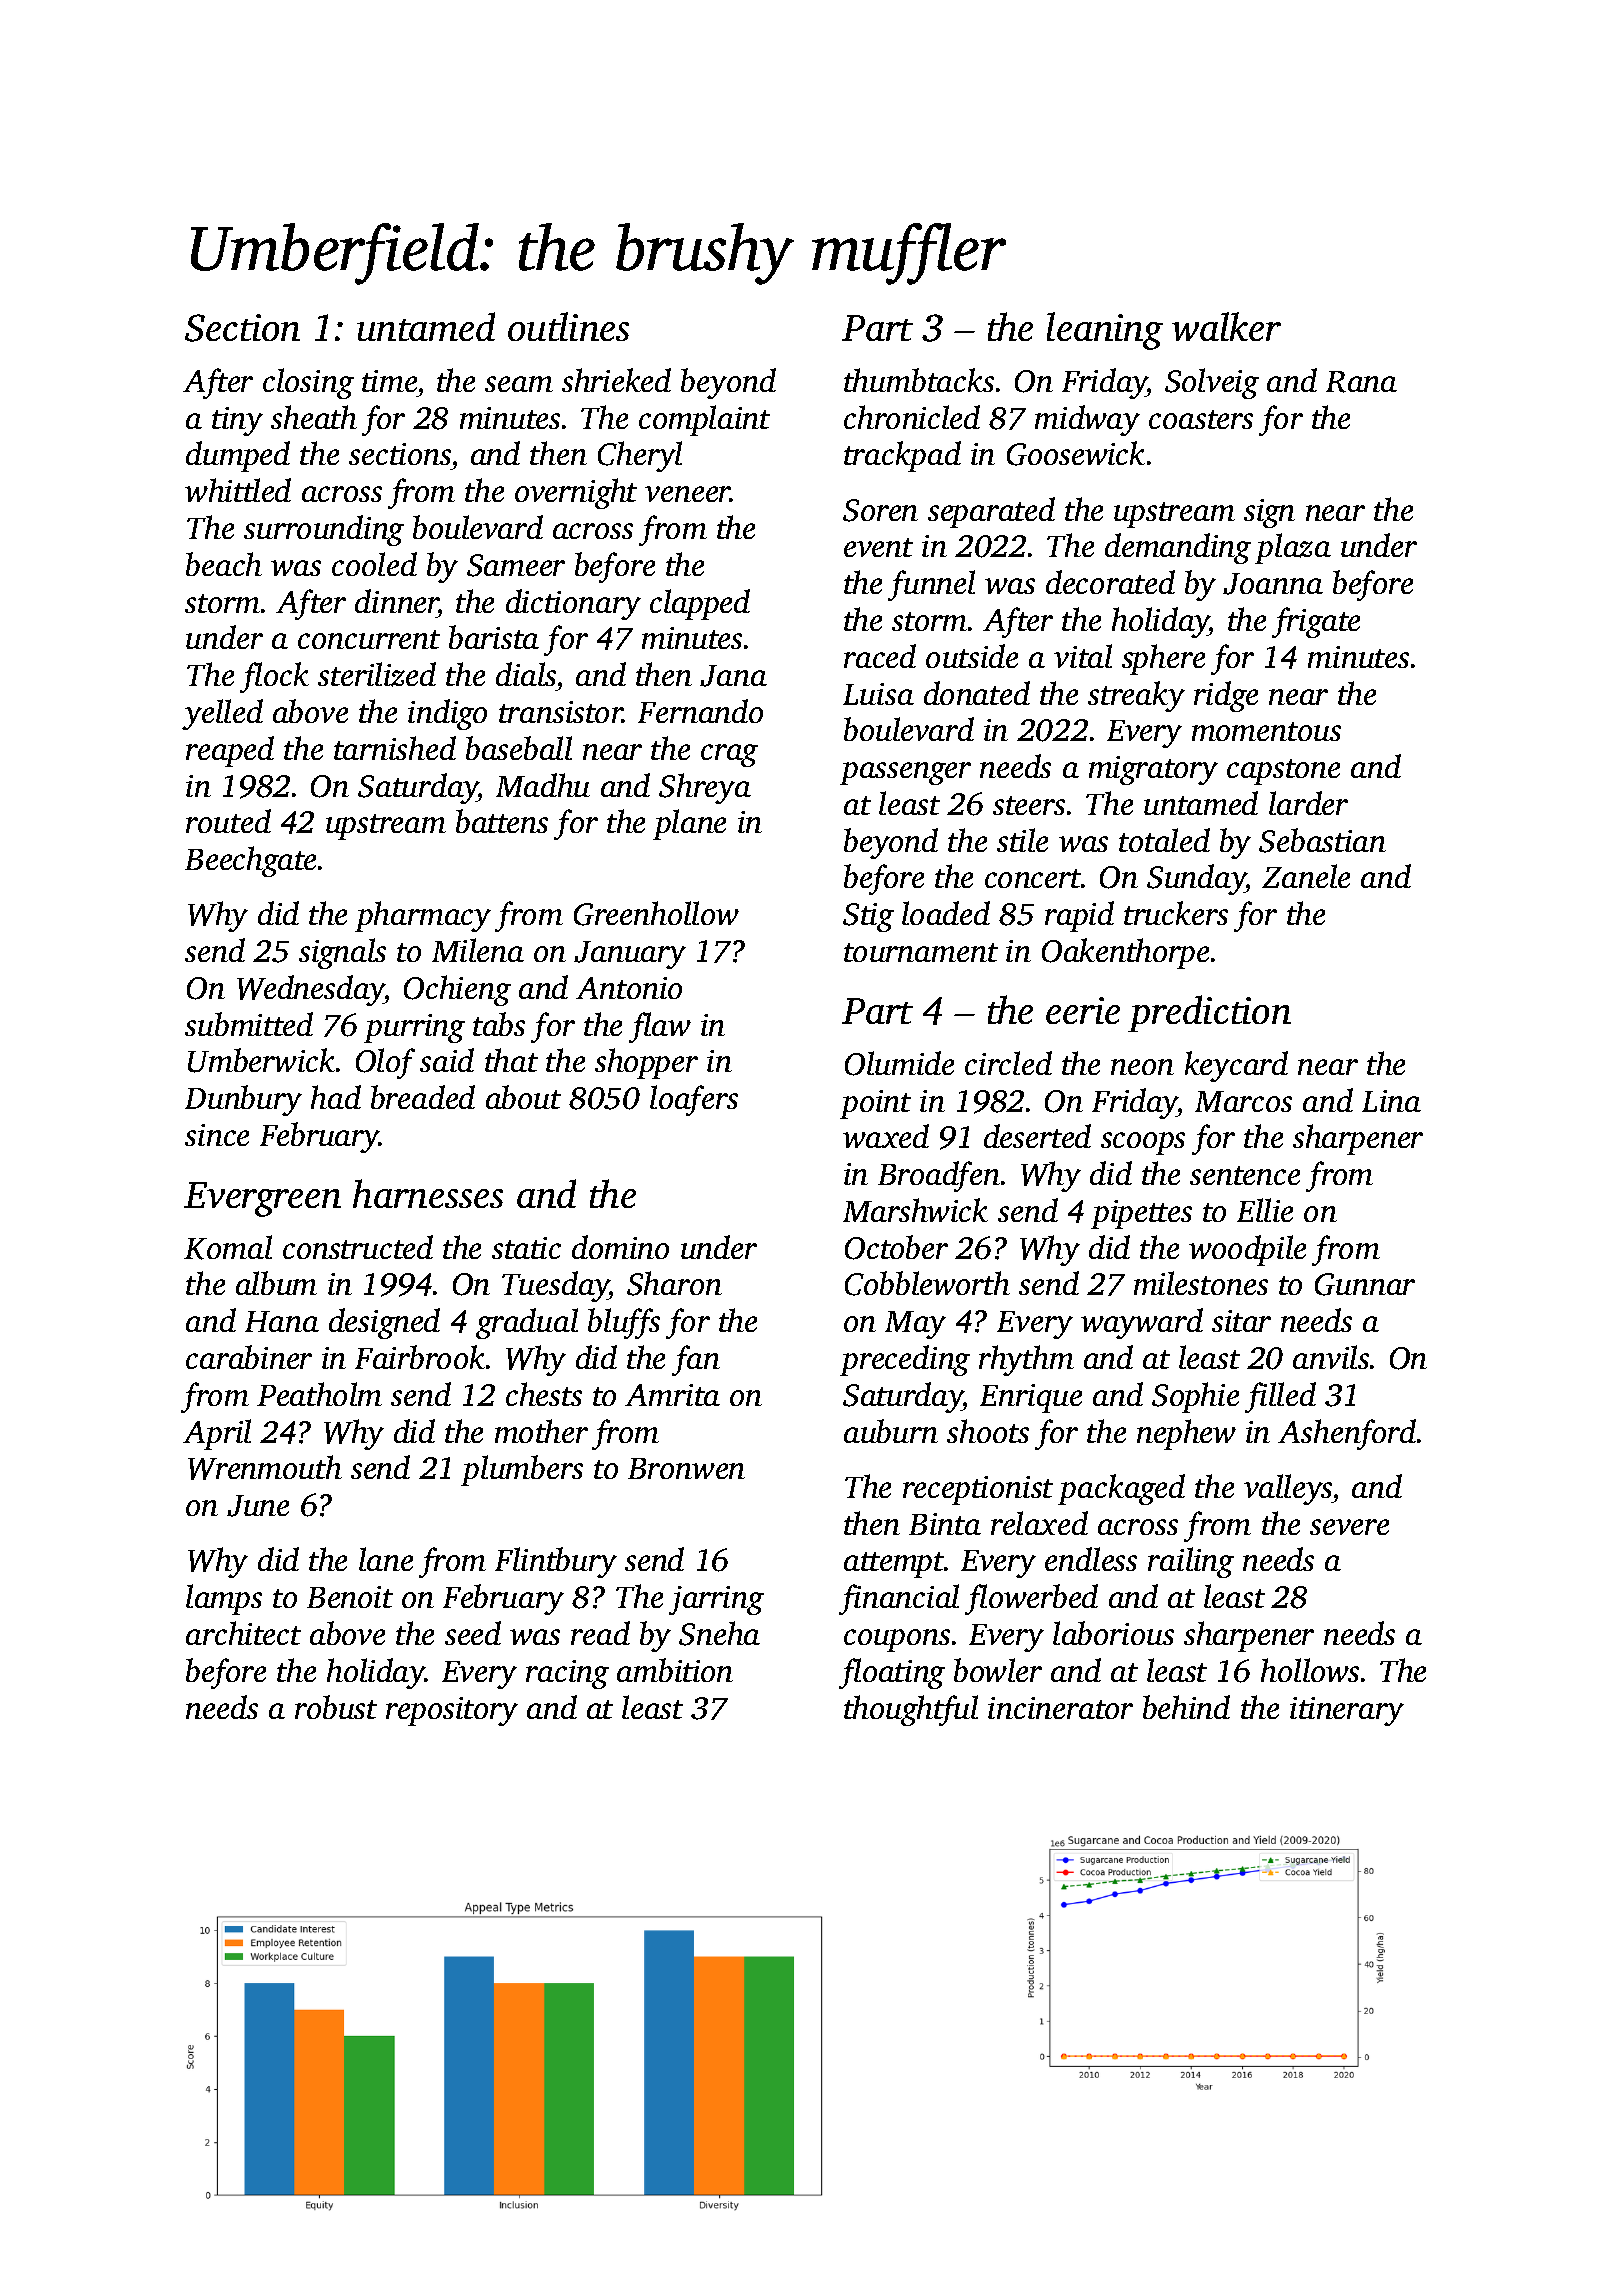 This screenshot has width=1620, height=2292. I want to click on sterilized, so click(377, 674).
